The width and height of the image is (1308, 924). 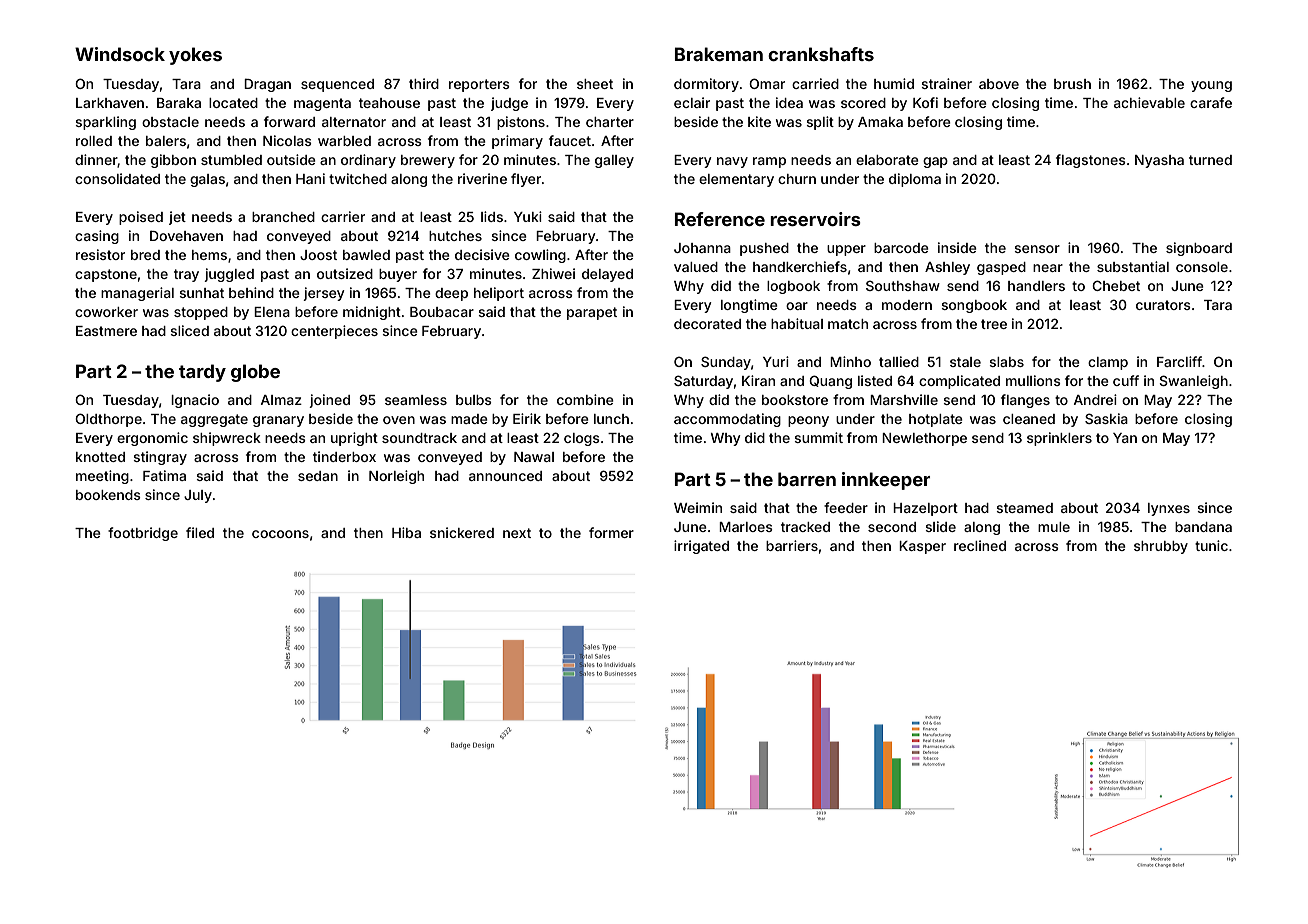 I want to click on brush, so click(x=1072, y=84).
